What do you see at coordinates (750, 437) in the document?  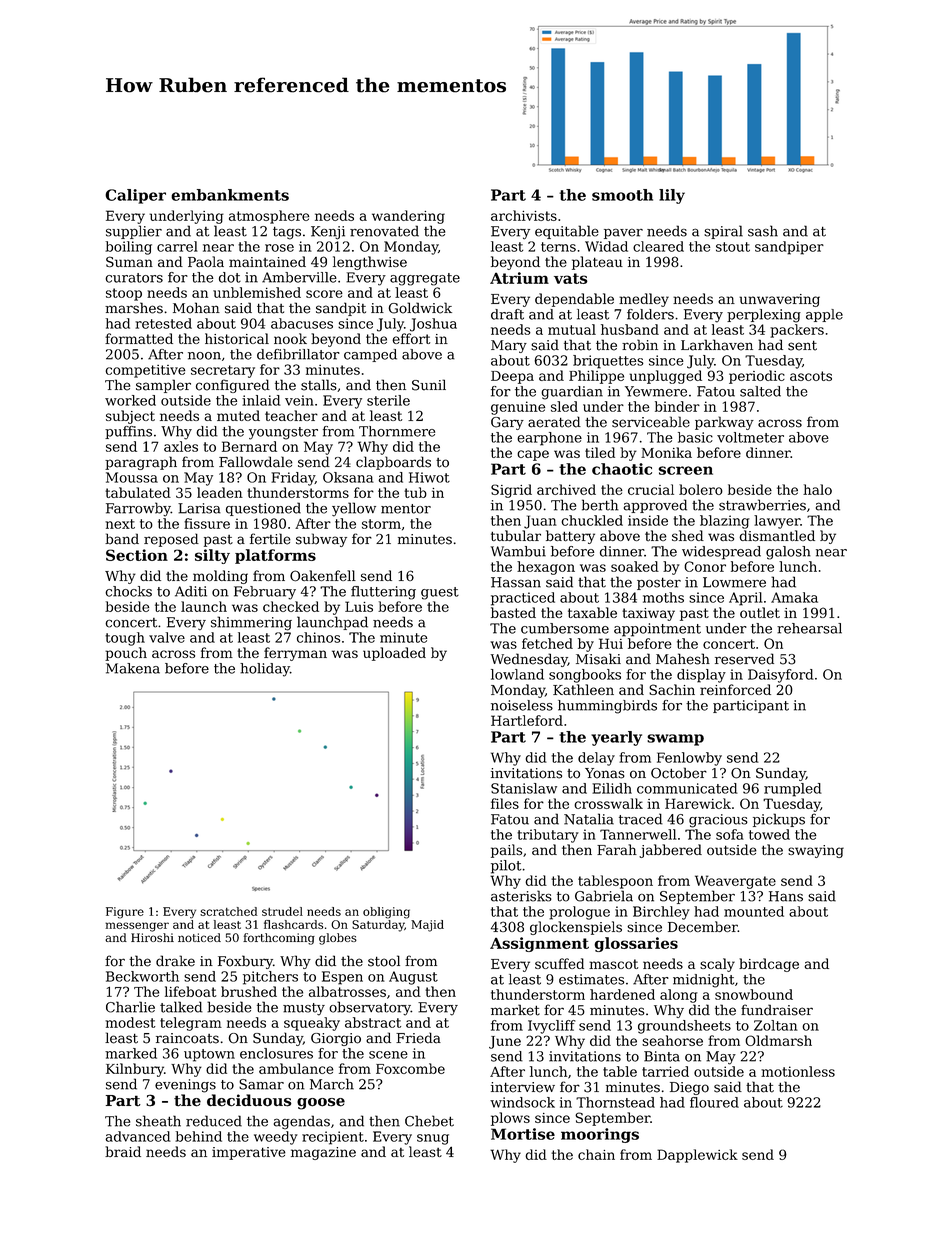 I see `voltmeter` at bounding box center [750, 437].
